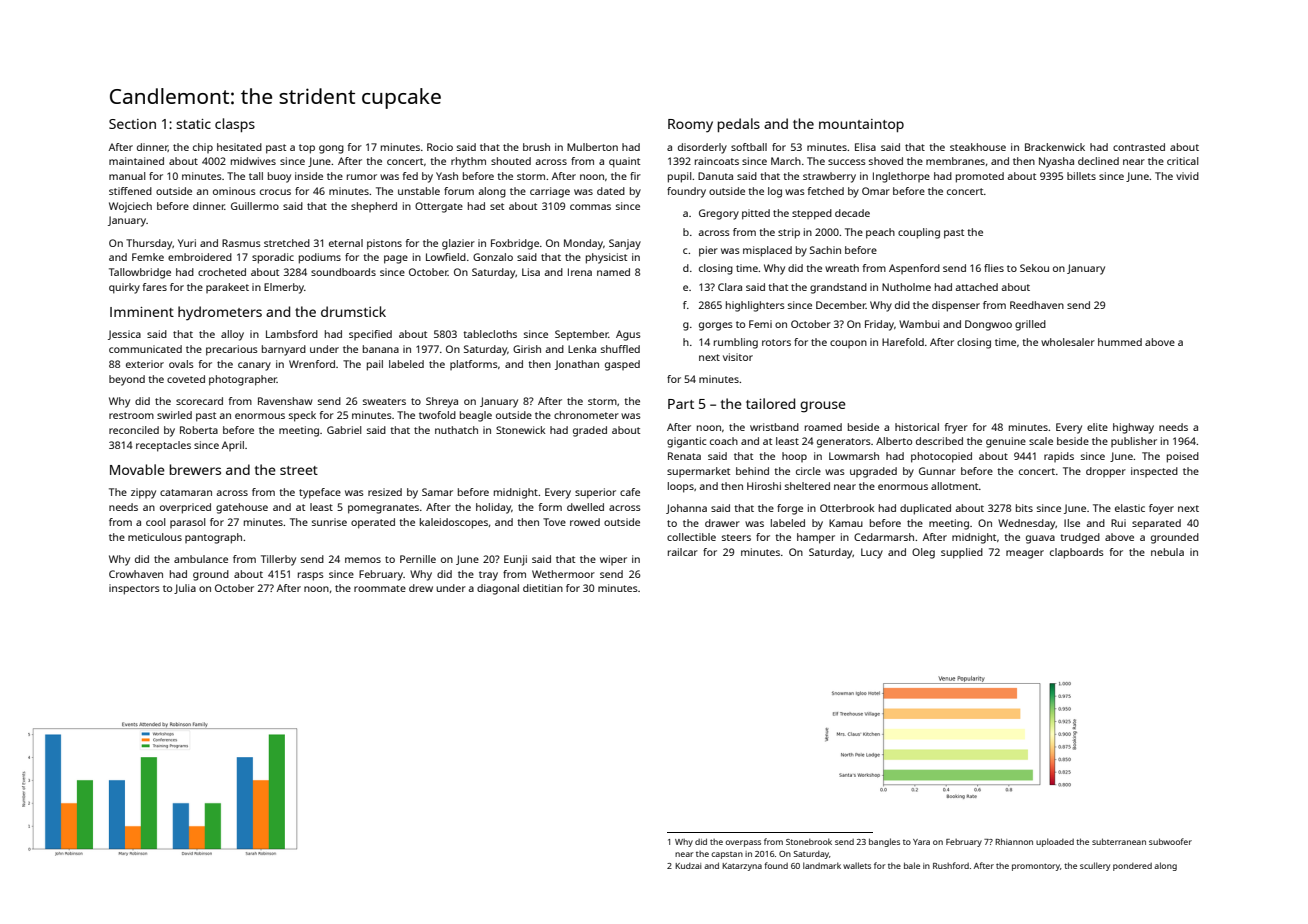 This page has width=1308, height=924. Describe the element at coordinates (770, 403) in the page. I see `tailored` at that location.
